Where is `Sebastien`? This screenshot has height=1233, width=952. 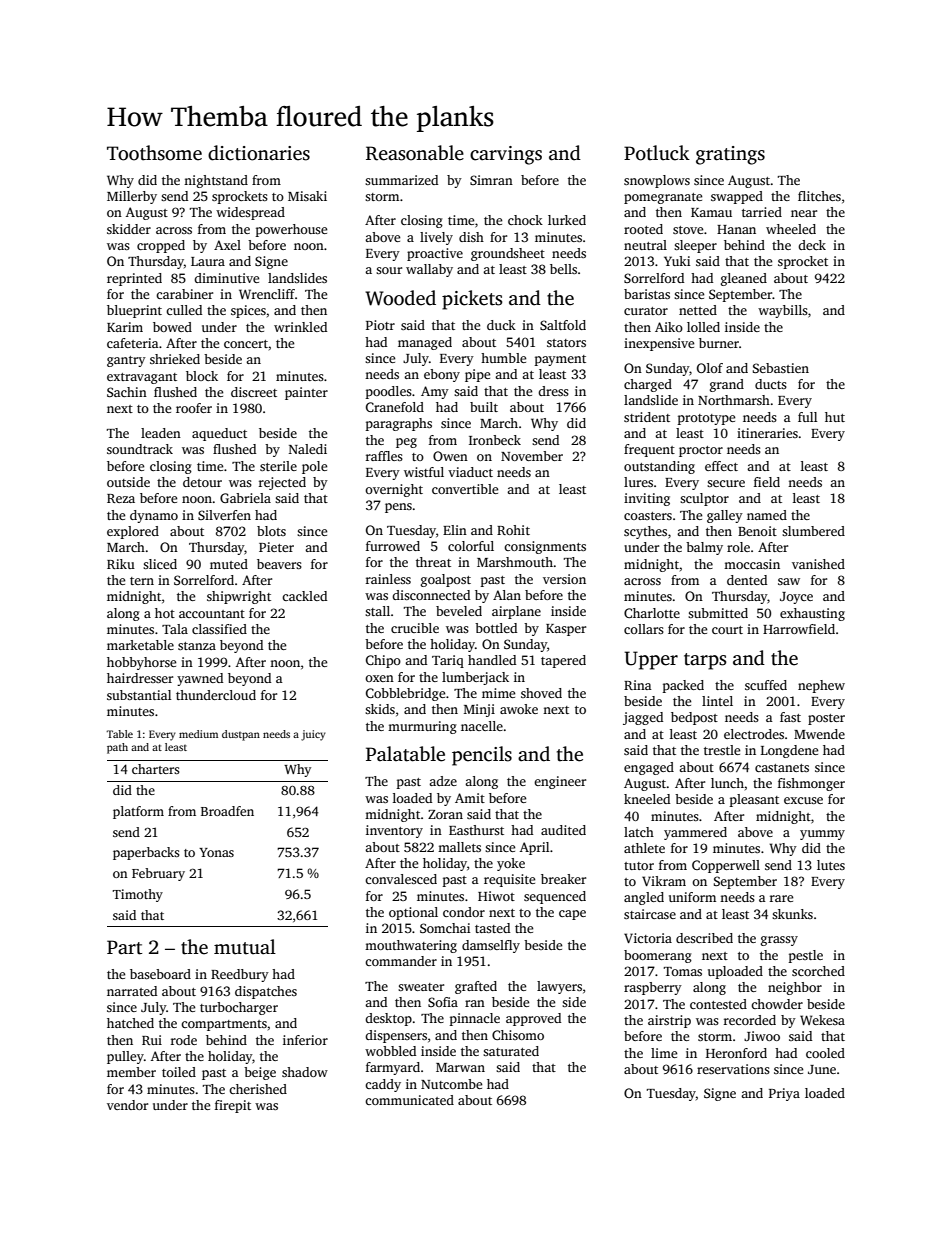 Sebastien is located at coordinates (781, 368).
